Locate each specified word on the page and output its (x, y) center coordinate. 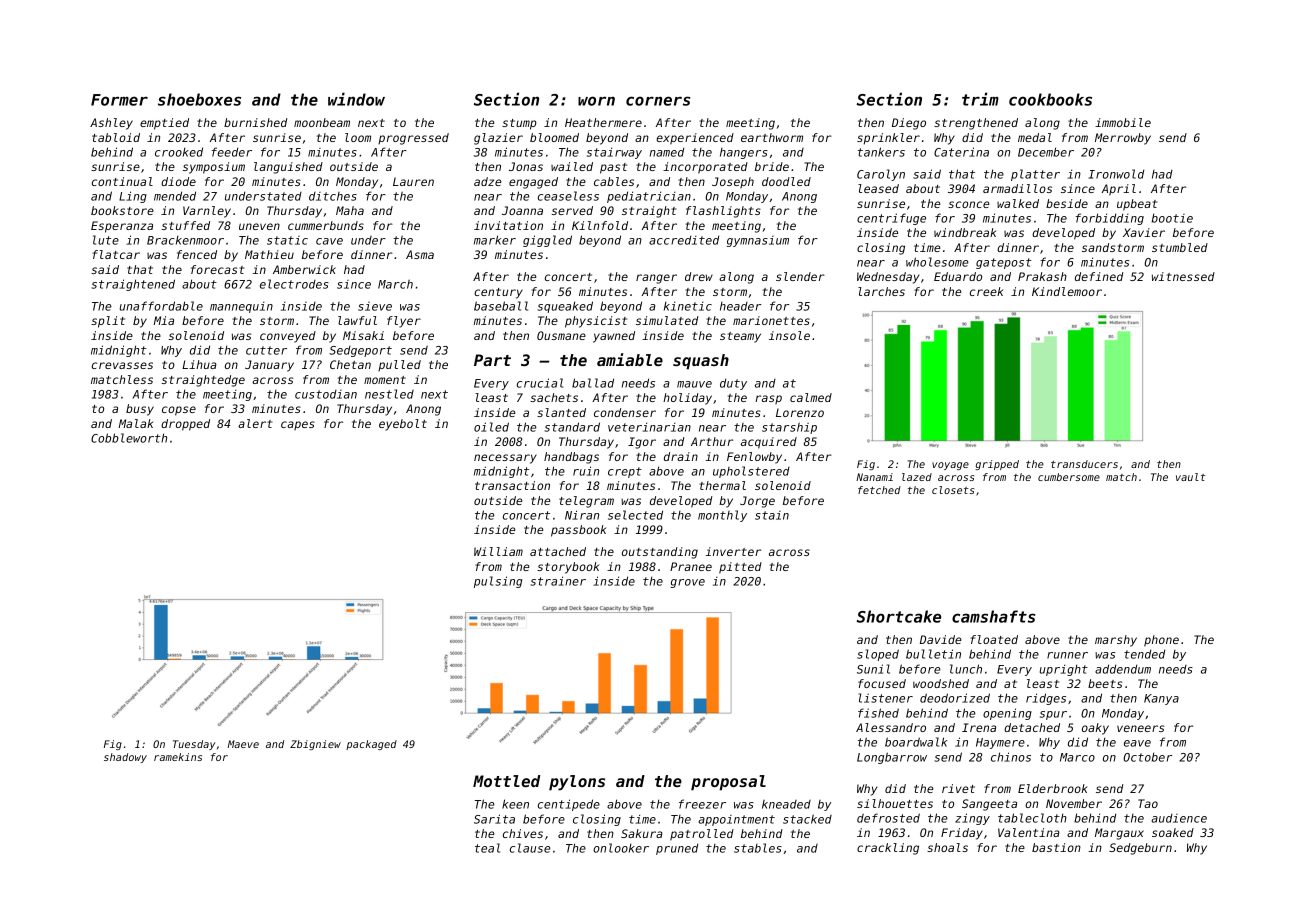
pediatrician (649, 197)
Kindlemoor (1067, 291)
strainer (558, 581)
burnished (256, 122)
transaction (512, 485)
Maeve (243, 744)
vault (1190, 477)
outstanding (660, 553)
